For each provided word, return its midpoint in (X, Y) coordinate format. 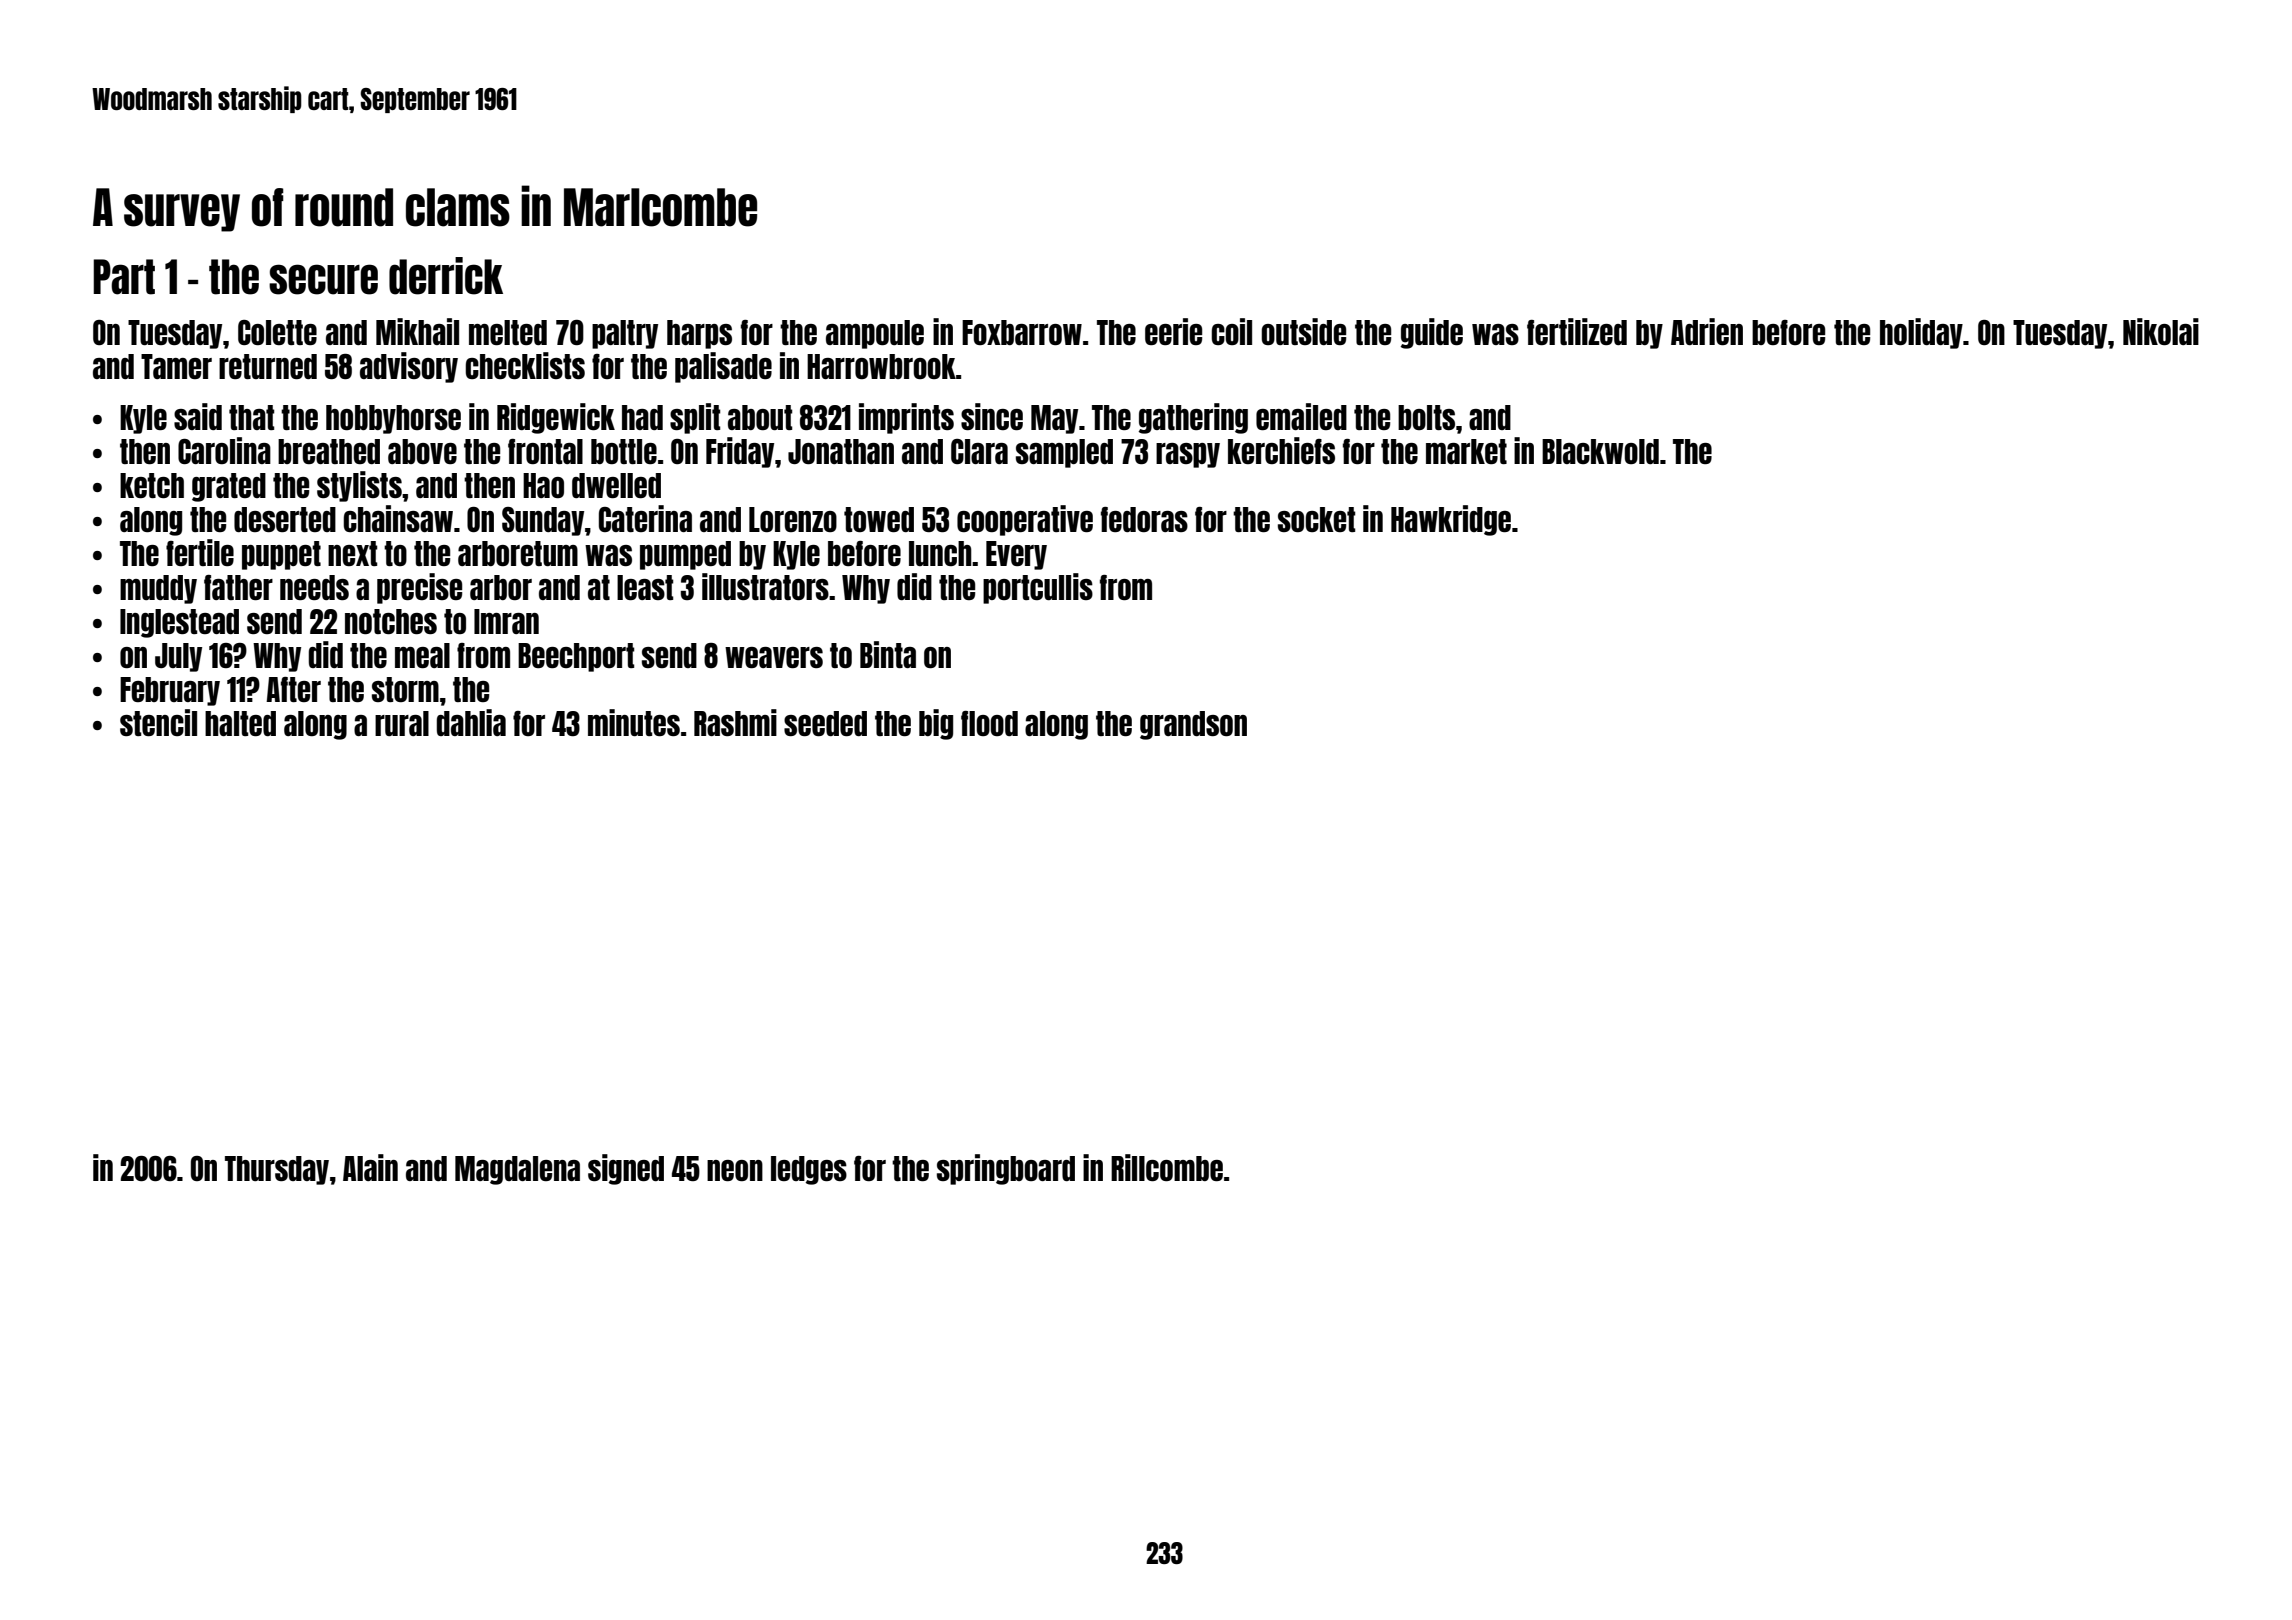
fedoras (1144, 519)
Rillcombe (1167, 1167)
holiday (1921, 333)
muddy (158, 589)
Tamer (176, 366)
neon (735, 1170)
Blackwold (1600, 451)
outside (1303, 331)
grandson (1193, 725)
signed (626, 1169)
